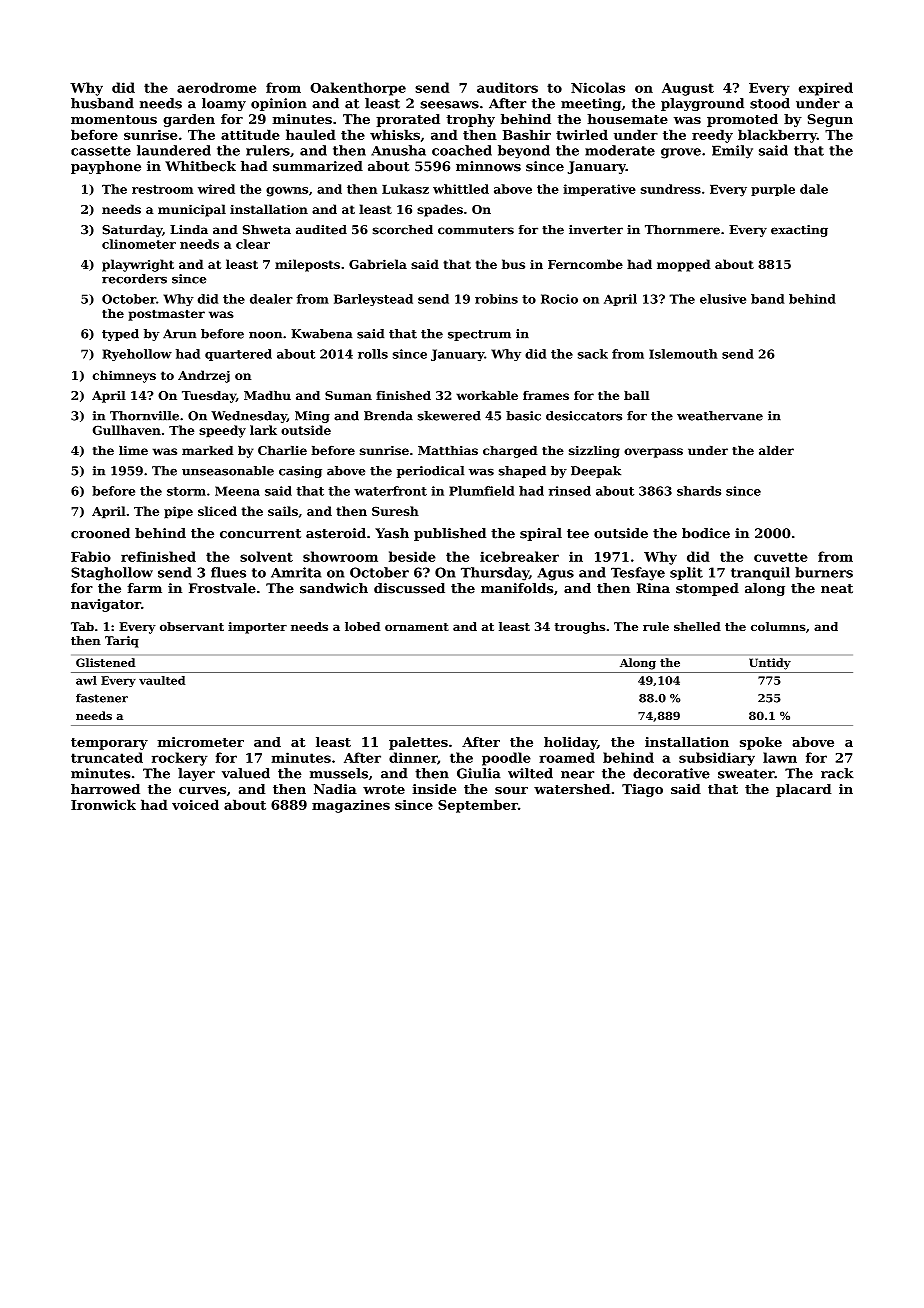  What do you see at coordinates (837, 589) in the page?
I see `neat` at bounding box center [837, 589].
